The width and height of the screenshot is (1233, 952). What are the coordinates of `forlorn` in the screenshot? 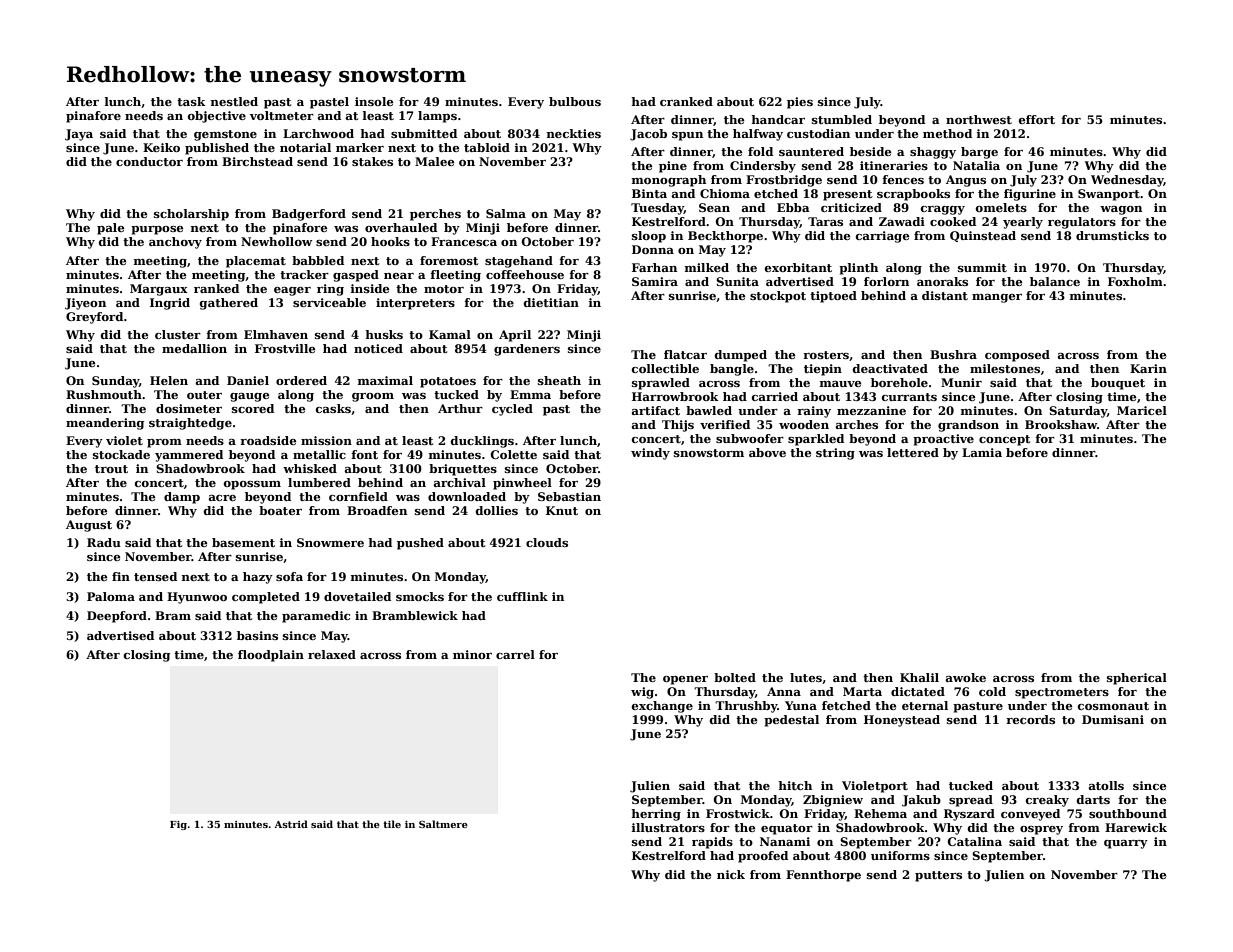 It's located at (886, 281).
